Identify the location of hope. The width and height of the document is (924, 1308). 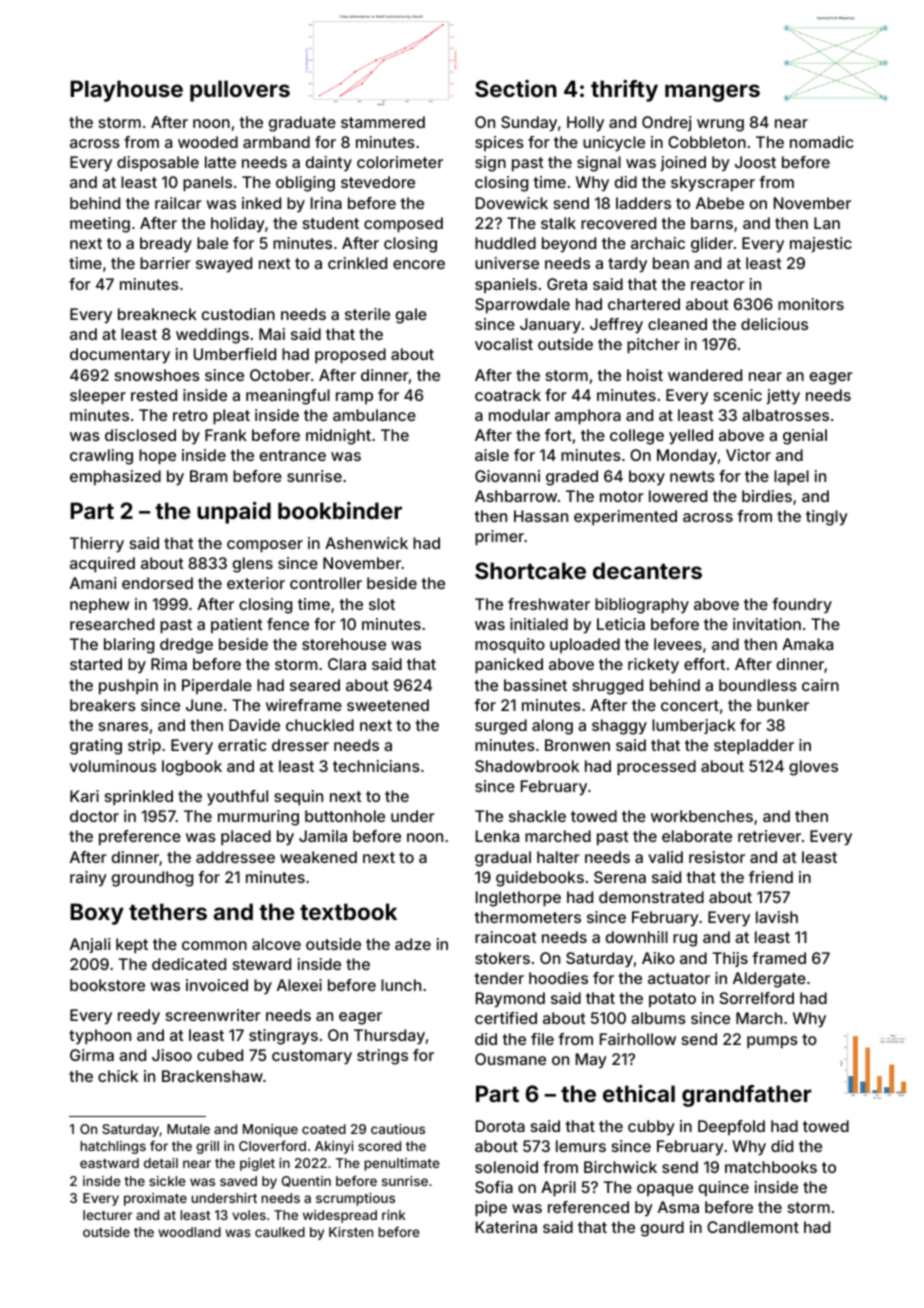
(157, 457).
